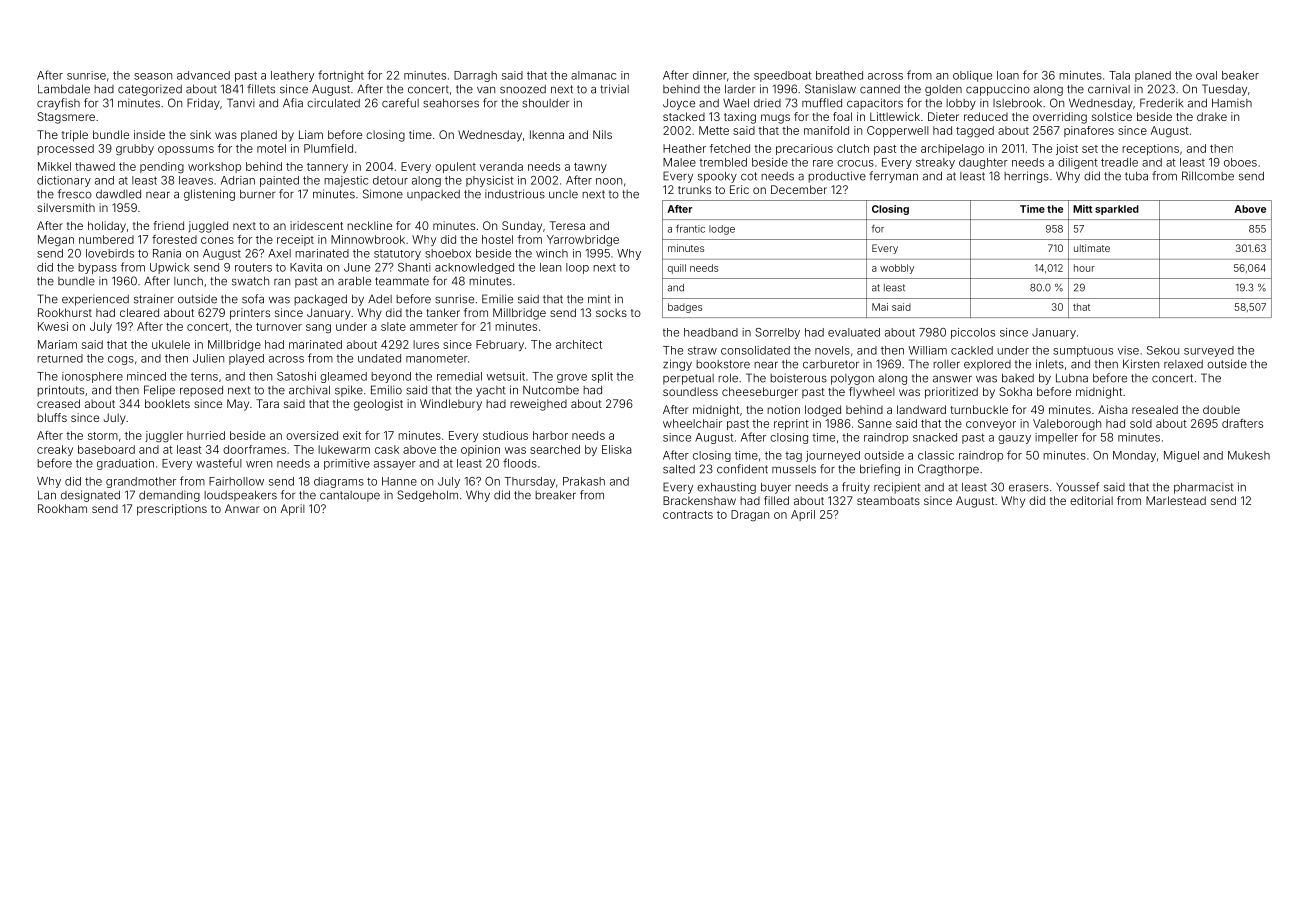  Describe the element at coordinates (497, 299) in the screenshot. I see `Emilie` at that location.
